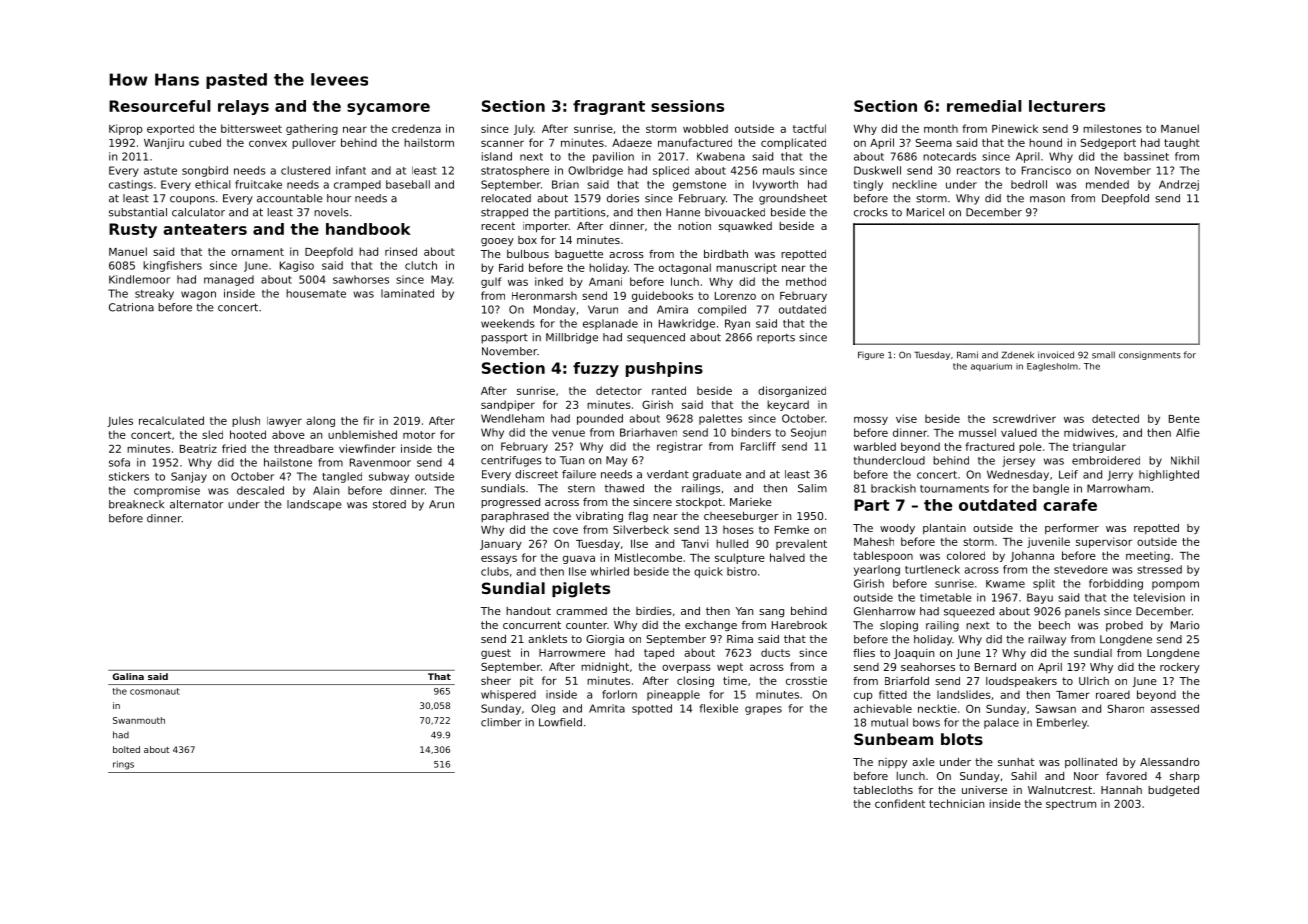  I want to click on substantial, so click(138, 212).
